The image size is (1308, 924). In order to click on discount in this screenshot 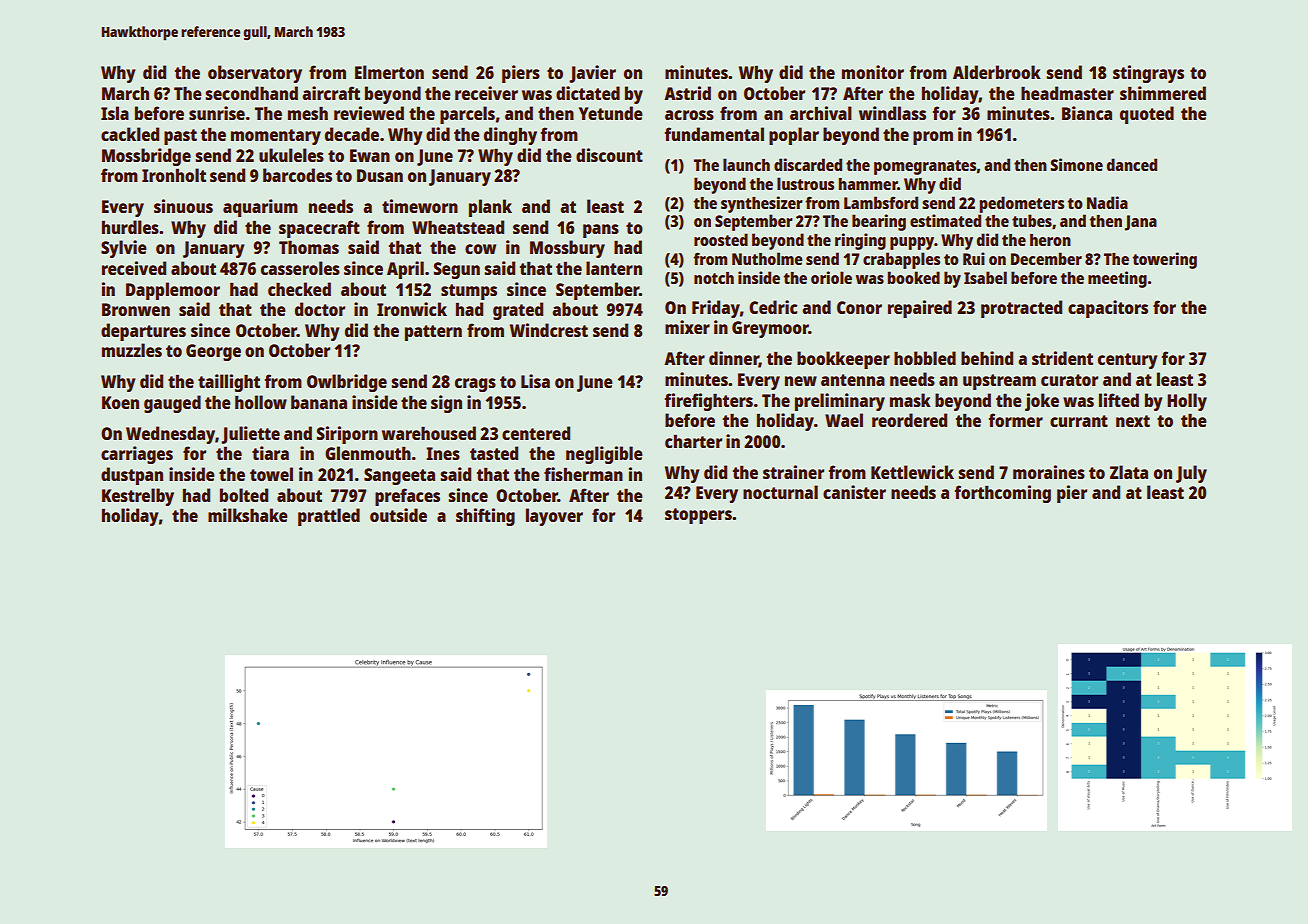, I will do `click(609, 155)`.
